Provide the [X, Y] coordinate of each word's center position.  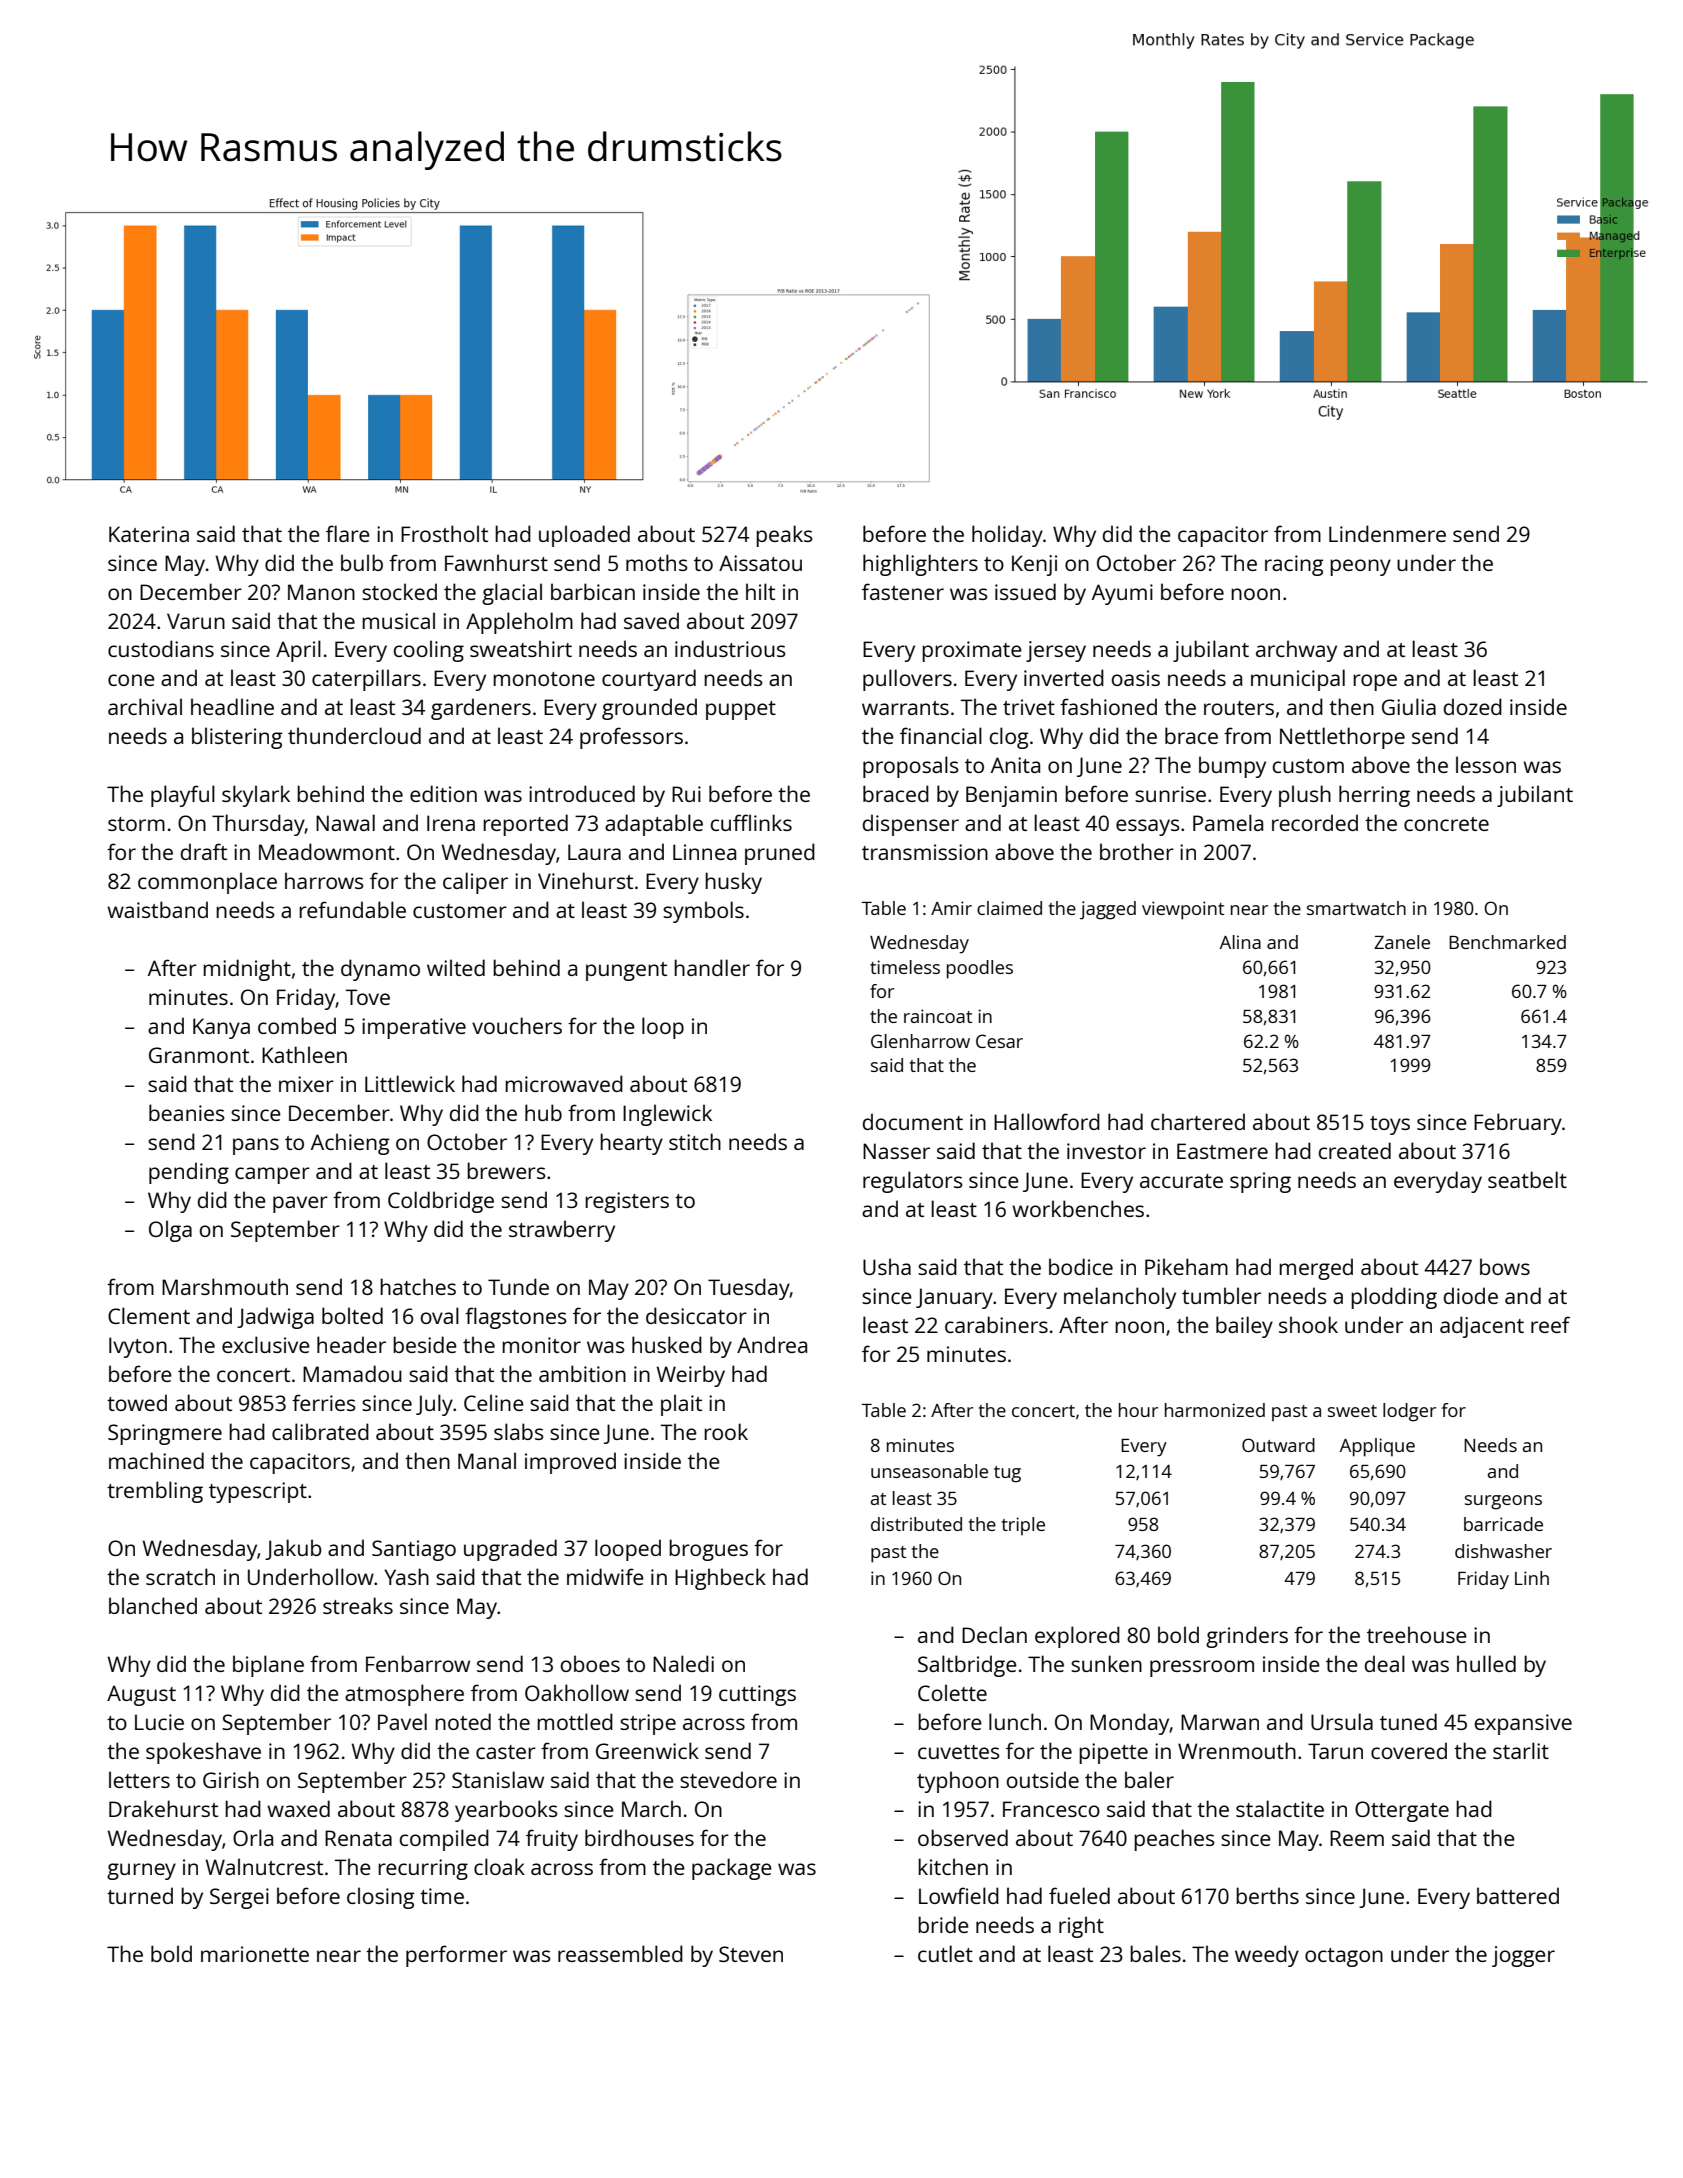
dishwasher [1503, 1551]
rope [1375, 682]
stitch [695, 1141]
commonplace [207, 883]
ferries [324, 1402]
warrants [905, 708]
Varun [196, 621]
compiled [444, 1840]
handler [712, 967]
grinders [1247, 1637]
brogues [708, 1550]
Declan [994, 1634]
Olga [170, 1231]
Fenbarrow [418, 1663]
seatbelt [1527, 1179]
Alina [1240, 942]
